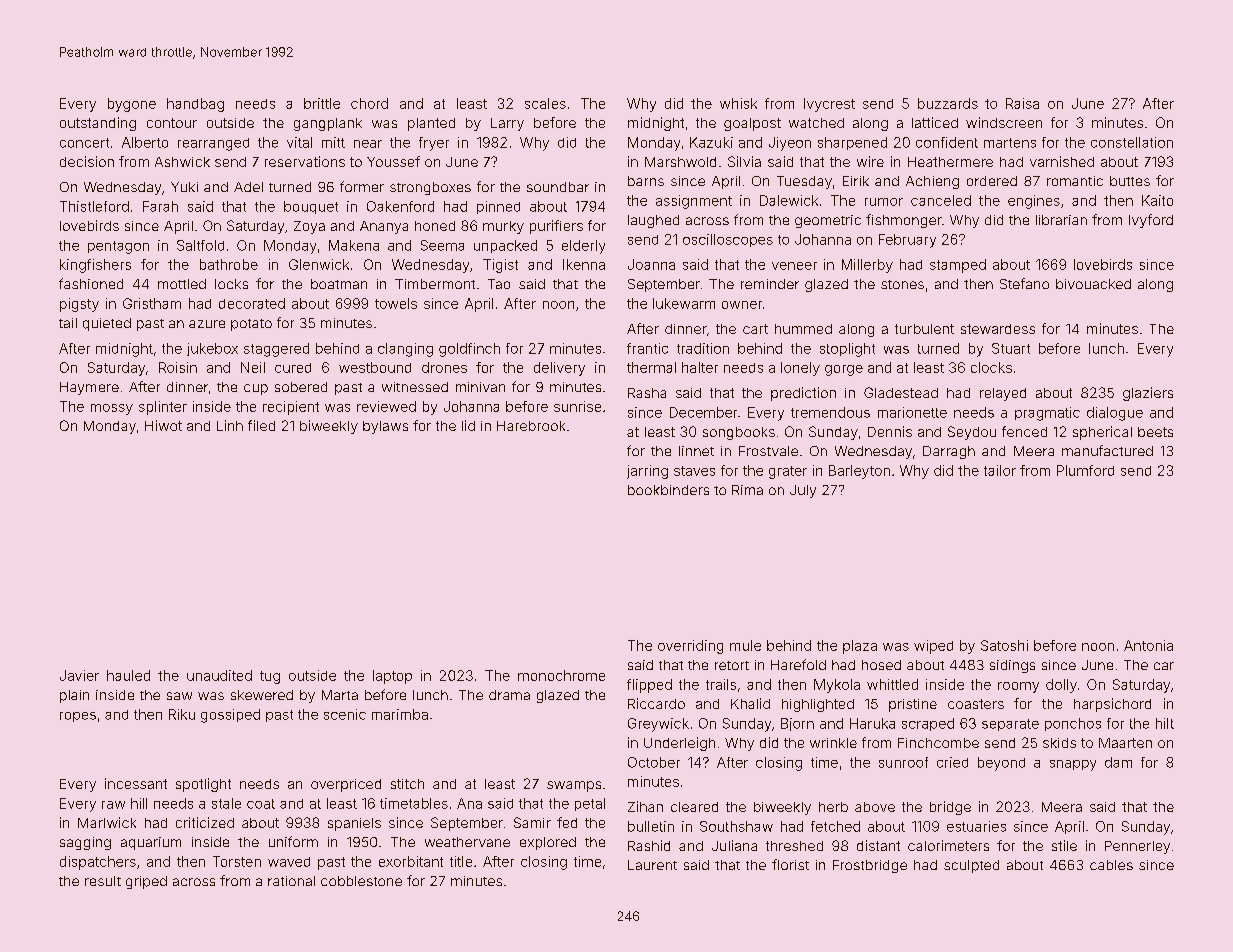 The width and height of the image is (1233, 952). Describe the element at coordinates (469, 350) in the image. I see `goldfinch` at that location.
